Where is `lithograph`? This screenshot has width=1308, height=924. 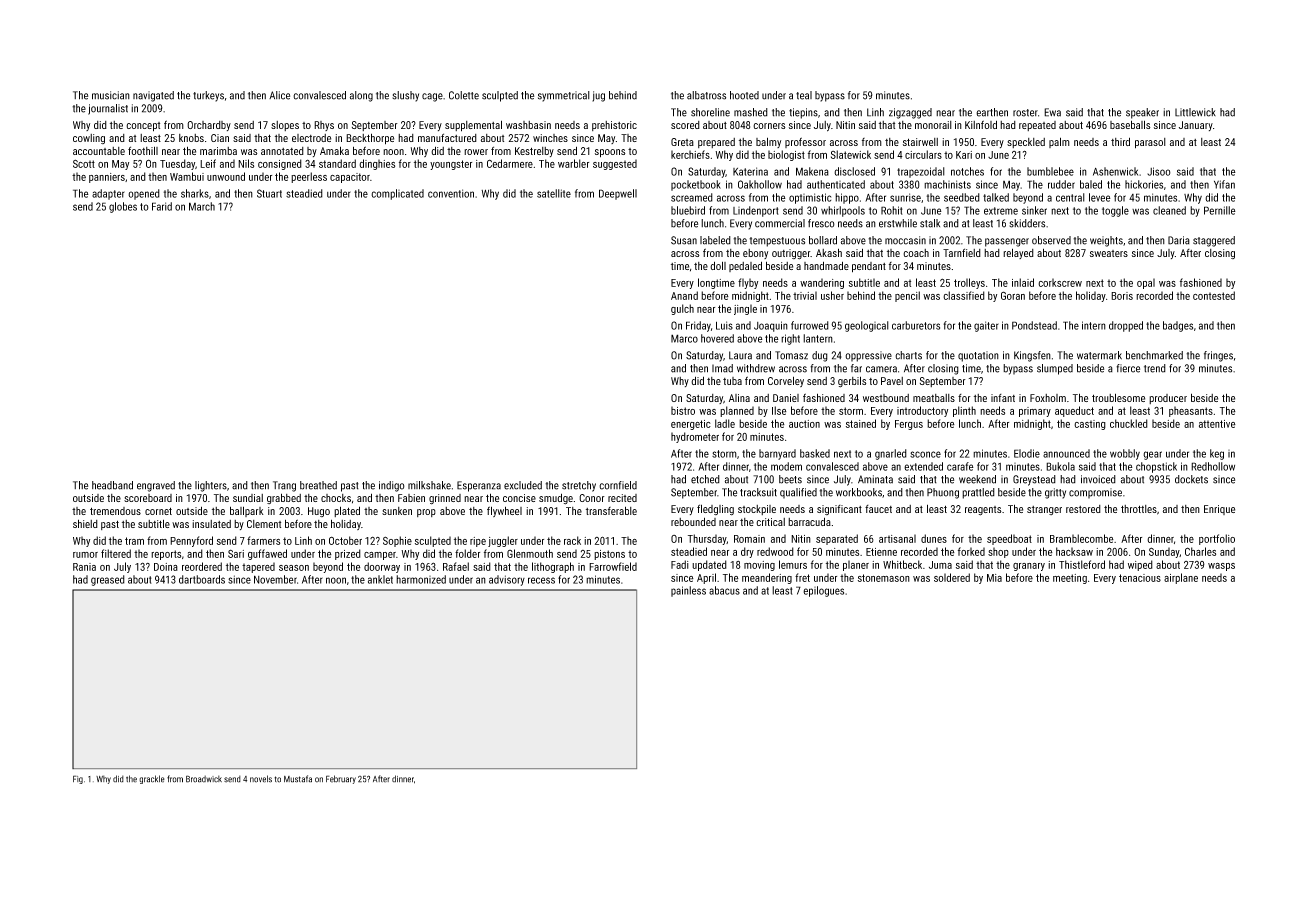
lithograph is located at coordinates (553, 567).
